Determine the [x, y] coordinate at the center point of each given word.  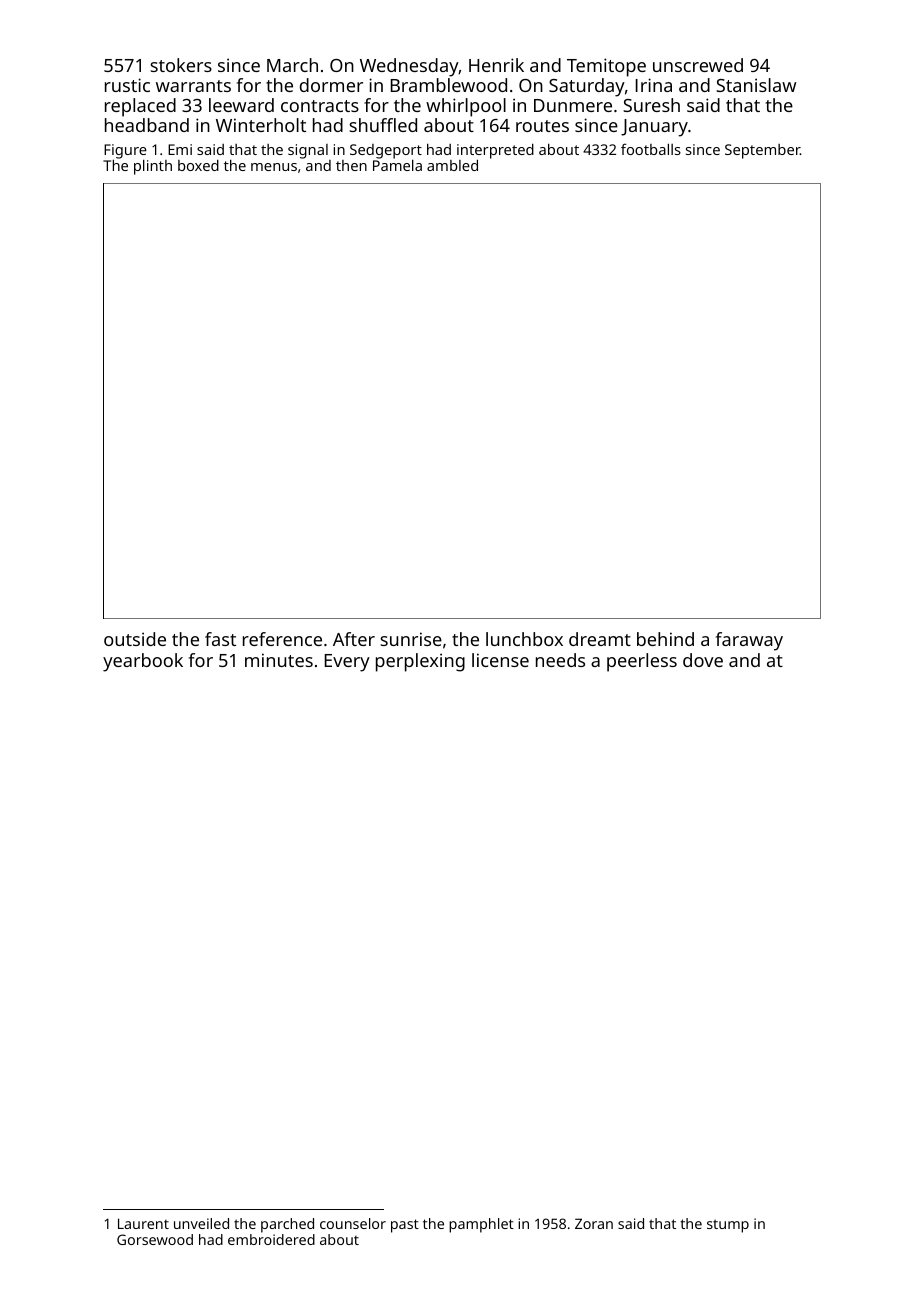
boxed [198, 165]
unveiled [201, 1223]
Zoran [594, 1223]
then [351, 165]
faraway [749, 641]
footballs [651, 149]
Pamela [397, 165]
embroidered [271, 1239]
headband [147, 125]
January [654, 128]
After [354, 639]
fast [220, 639]
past [405, 1226]
